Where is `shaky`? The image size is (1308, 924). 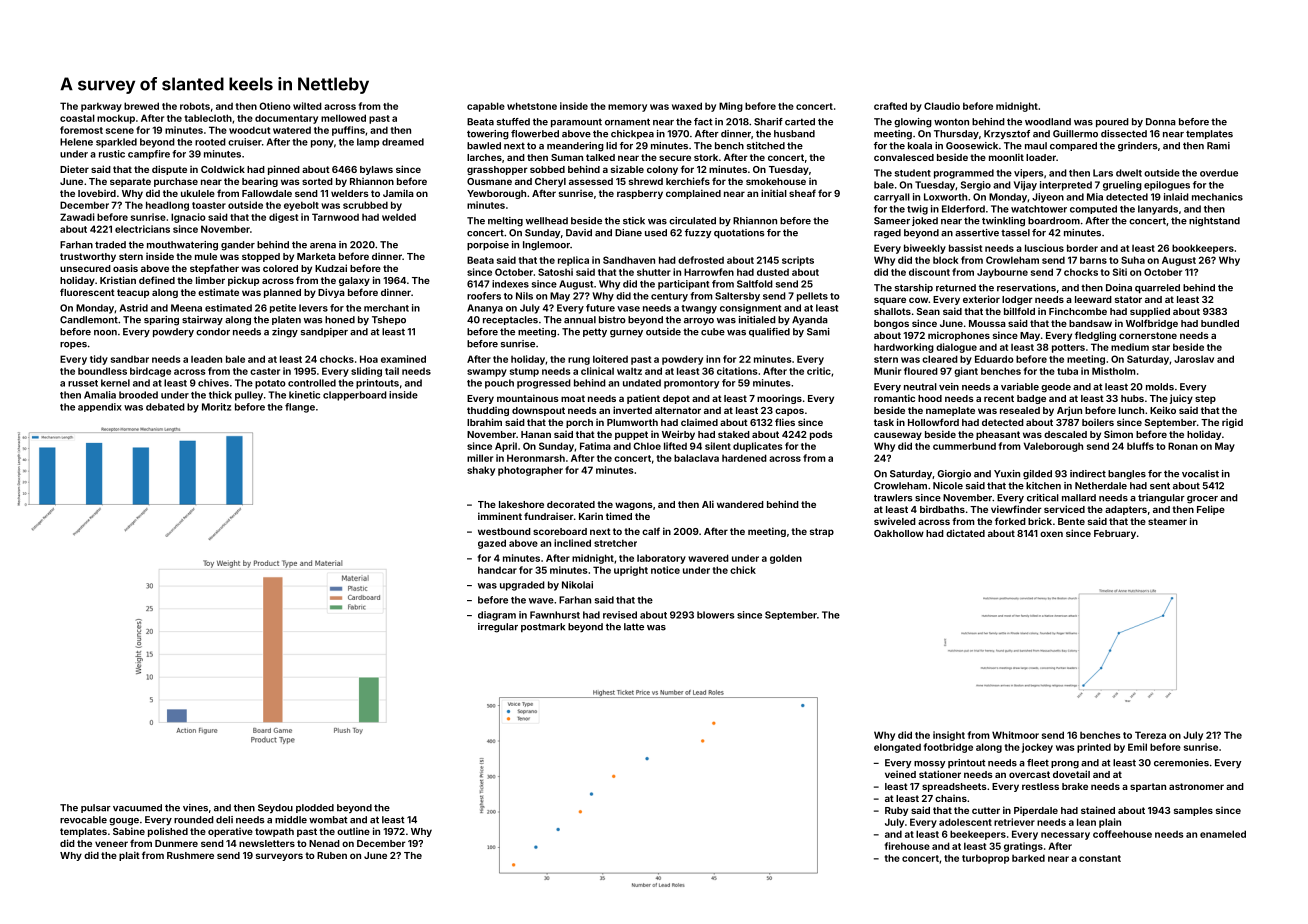
shaky is located at coordinates (481, 471).
